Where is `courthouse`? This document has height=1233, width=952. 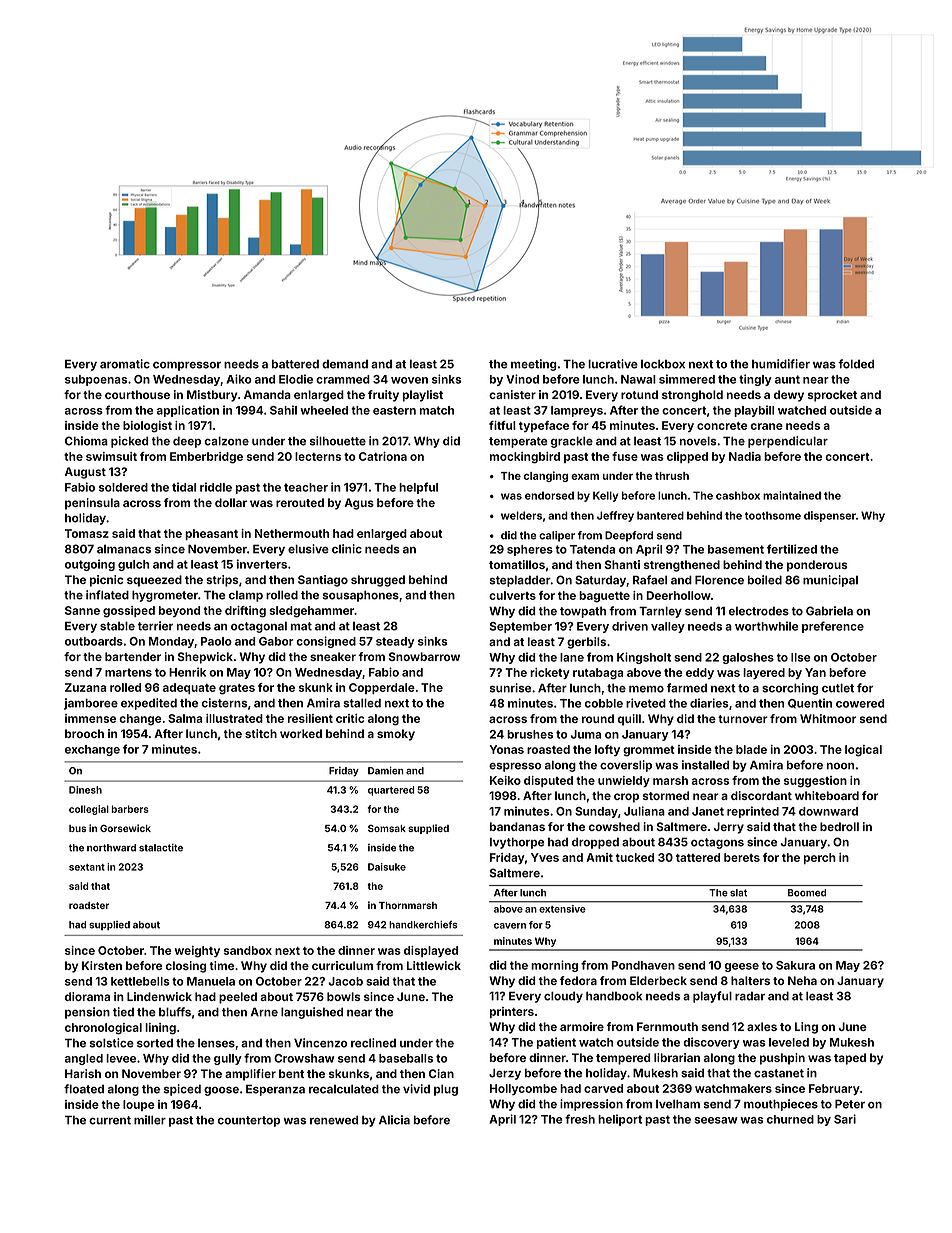 courthouse is located at coordinates (137, 394).
